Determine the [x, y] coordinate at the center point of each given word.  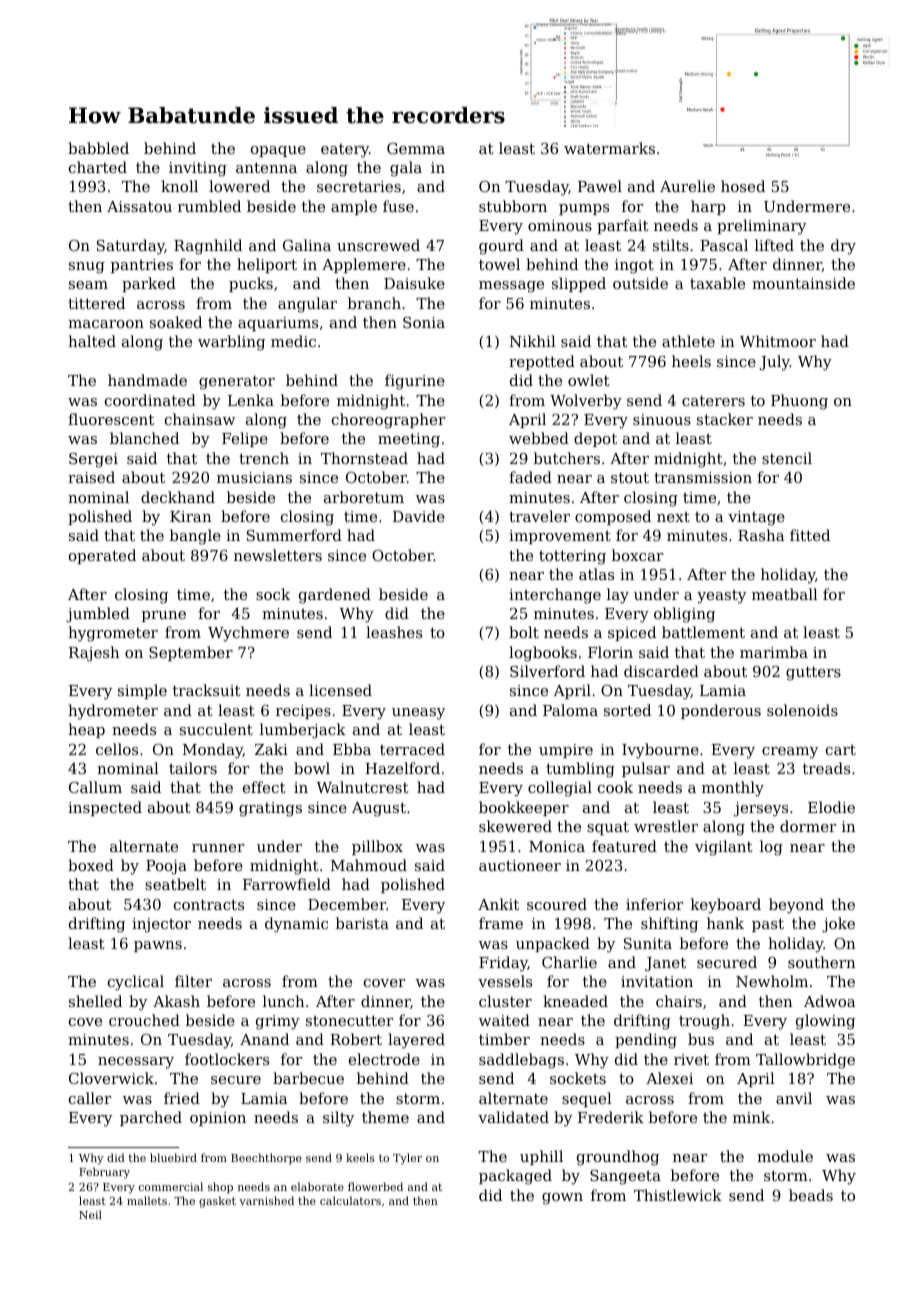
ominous [560, 225]
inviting [198, 169]
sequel [587, 1099]
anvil [794, 1098]
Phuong [799, 402]
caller [90, 1098]
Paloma [570, 710]
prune [164, 616]
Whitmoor [778, 341]
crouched [144, 1020]
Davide [419, 516]
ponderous [721, 711]
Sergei [93, 460]
